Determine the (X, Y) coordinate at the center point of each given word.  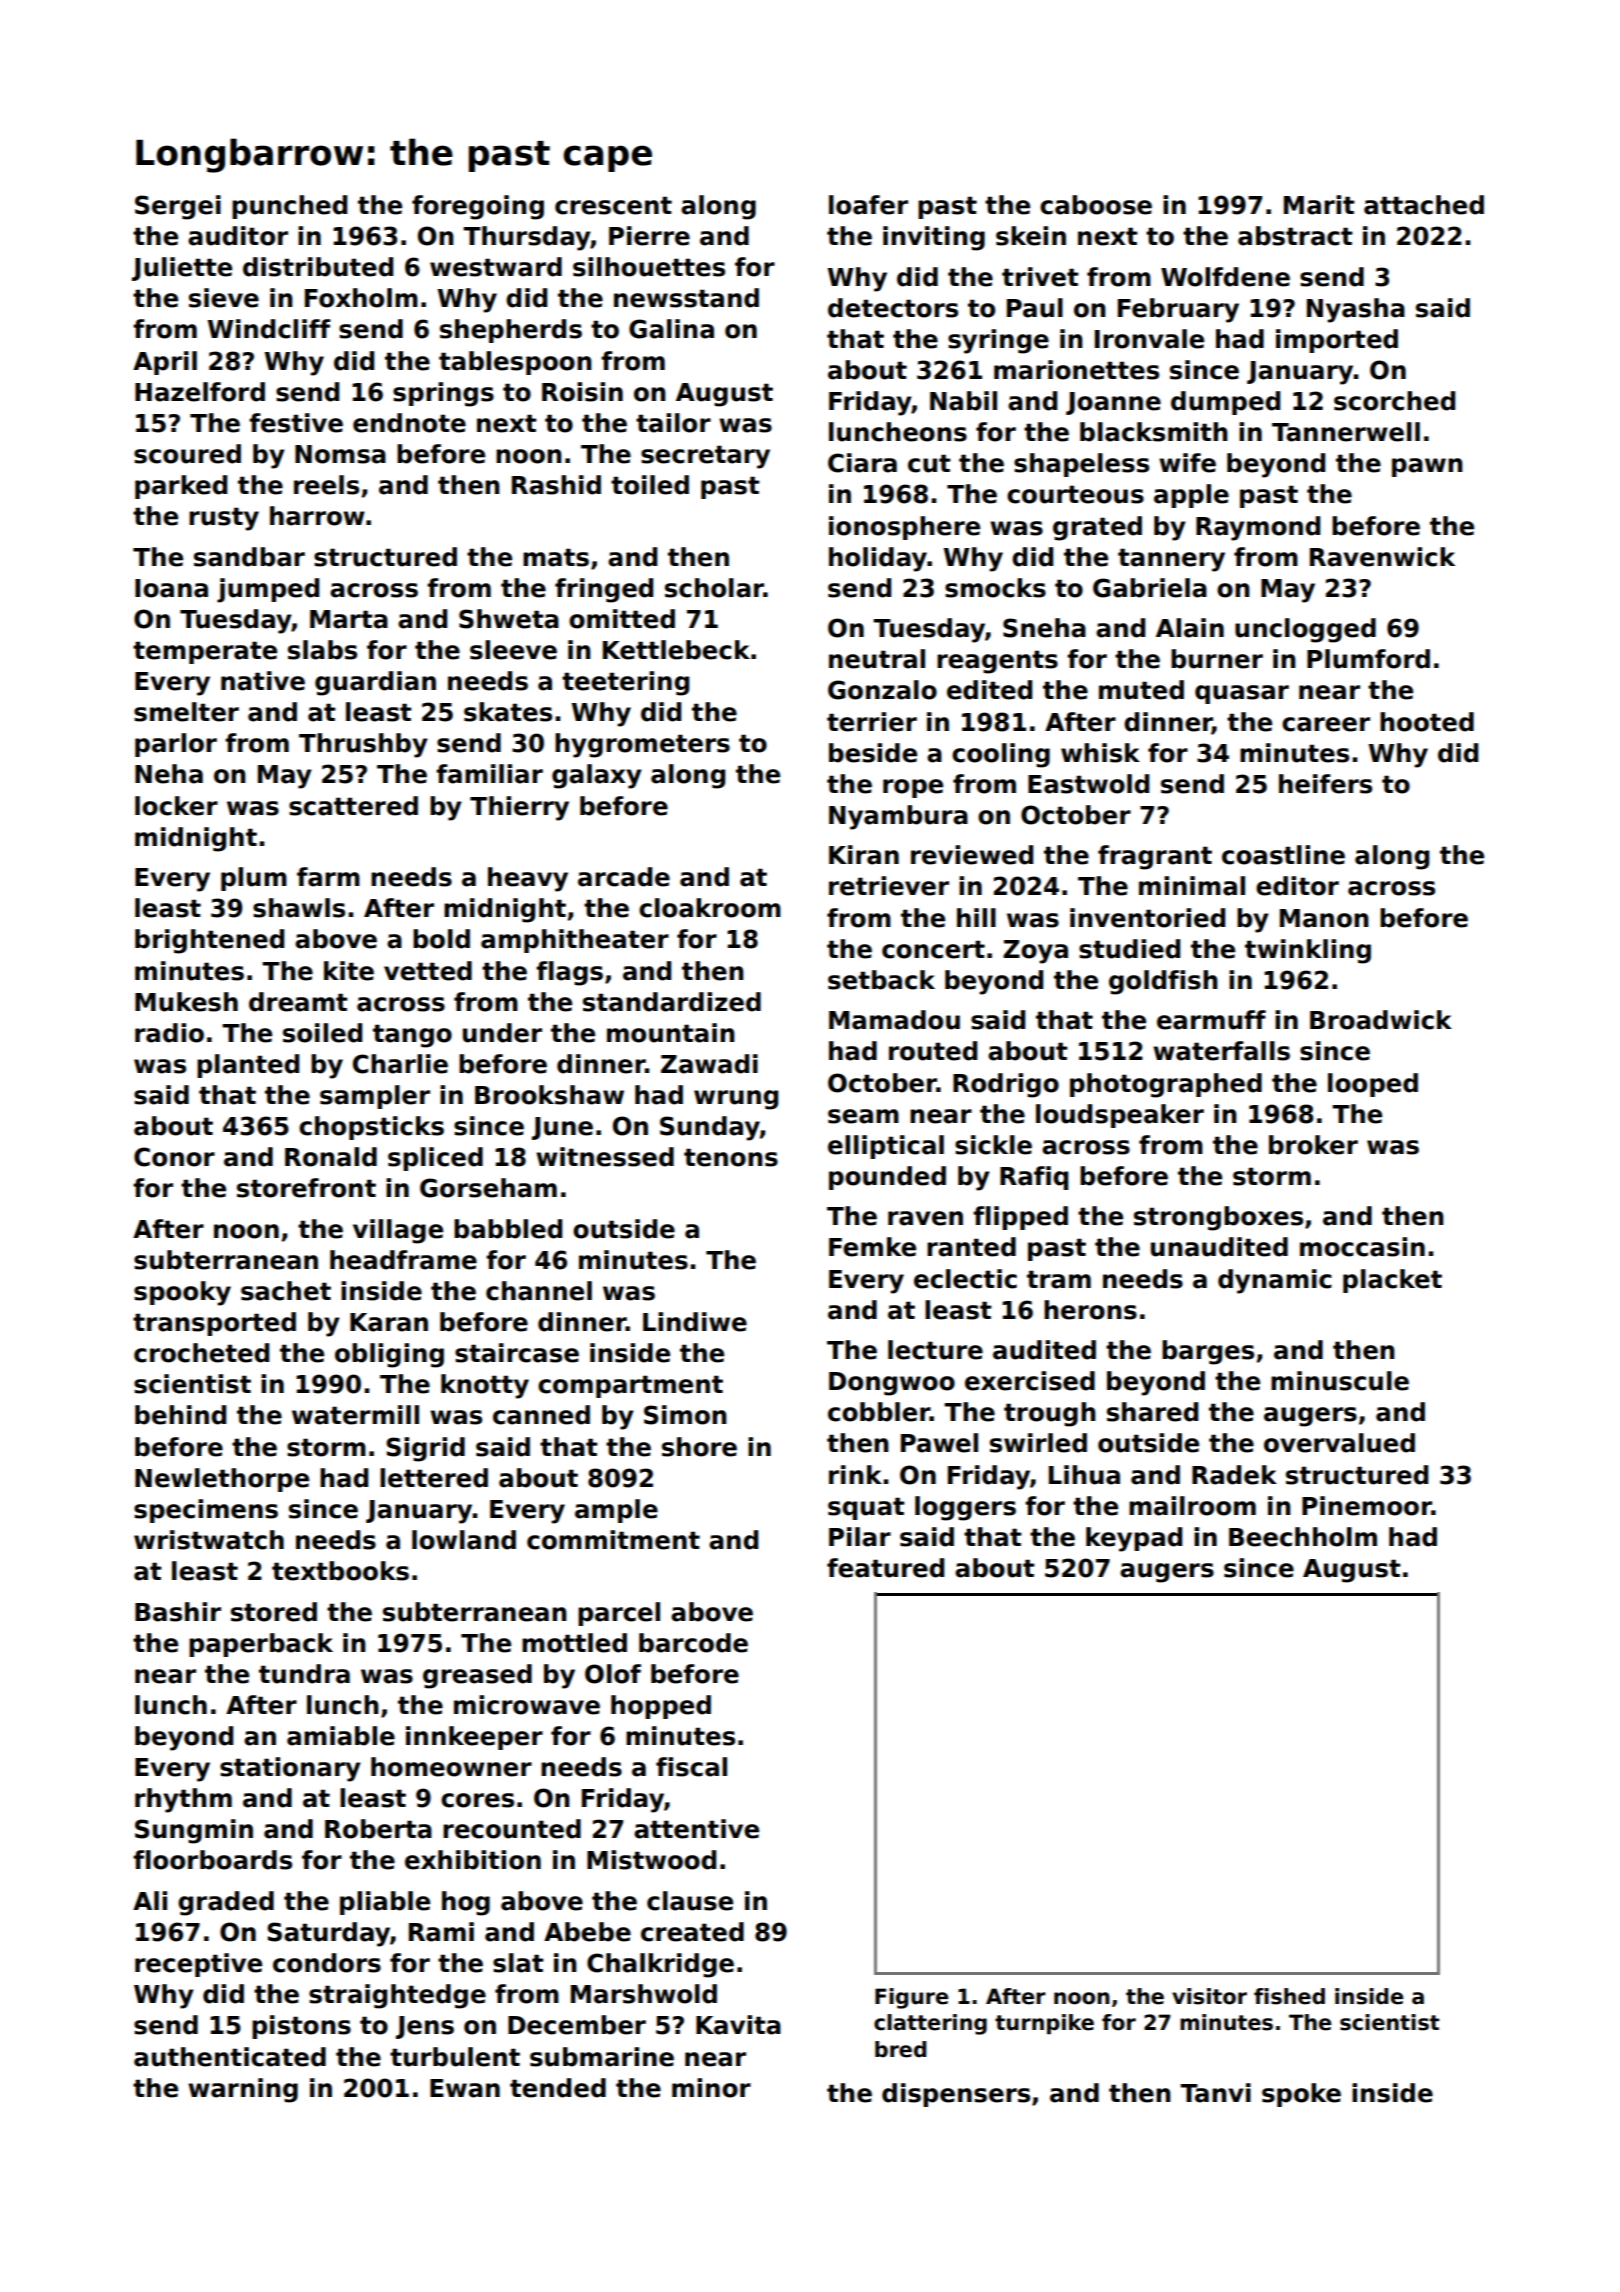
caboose (1096, 205)
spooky (182, 1293)
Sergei (178, 207)
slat (518, 1963)
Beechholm (1303, 1537)
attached (1424, 205)
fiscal (691, 1767)
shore (699, 1447)
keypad (1134, 1539)
